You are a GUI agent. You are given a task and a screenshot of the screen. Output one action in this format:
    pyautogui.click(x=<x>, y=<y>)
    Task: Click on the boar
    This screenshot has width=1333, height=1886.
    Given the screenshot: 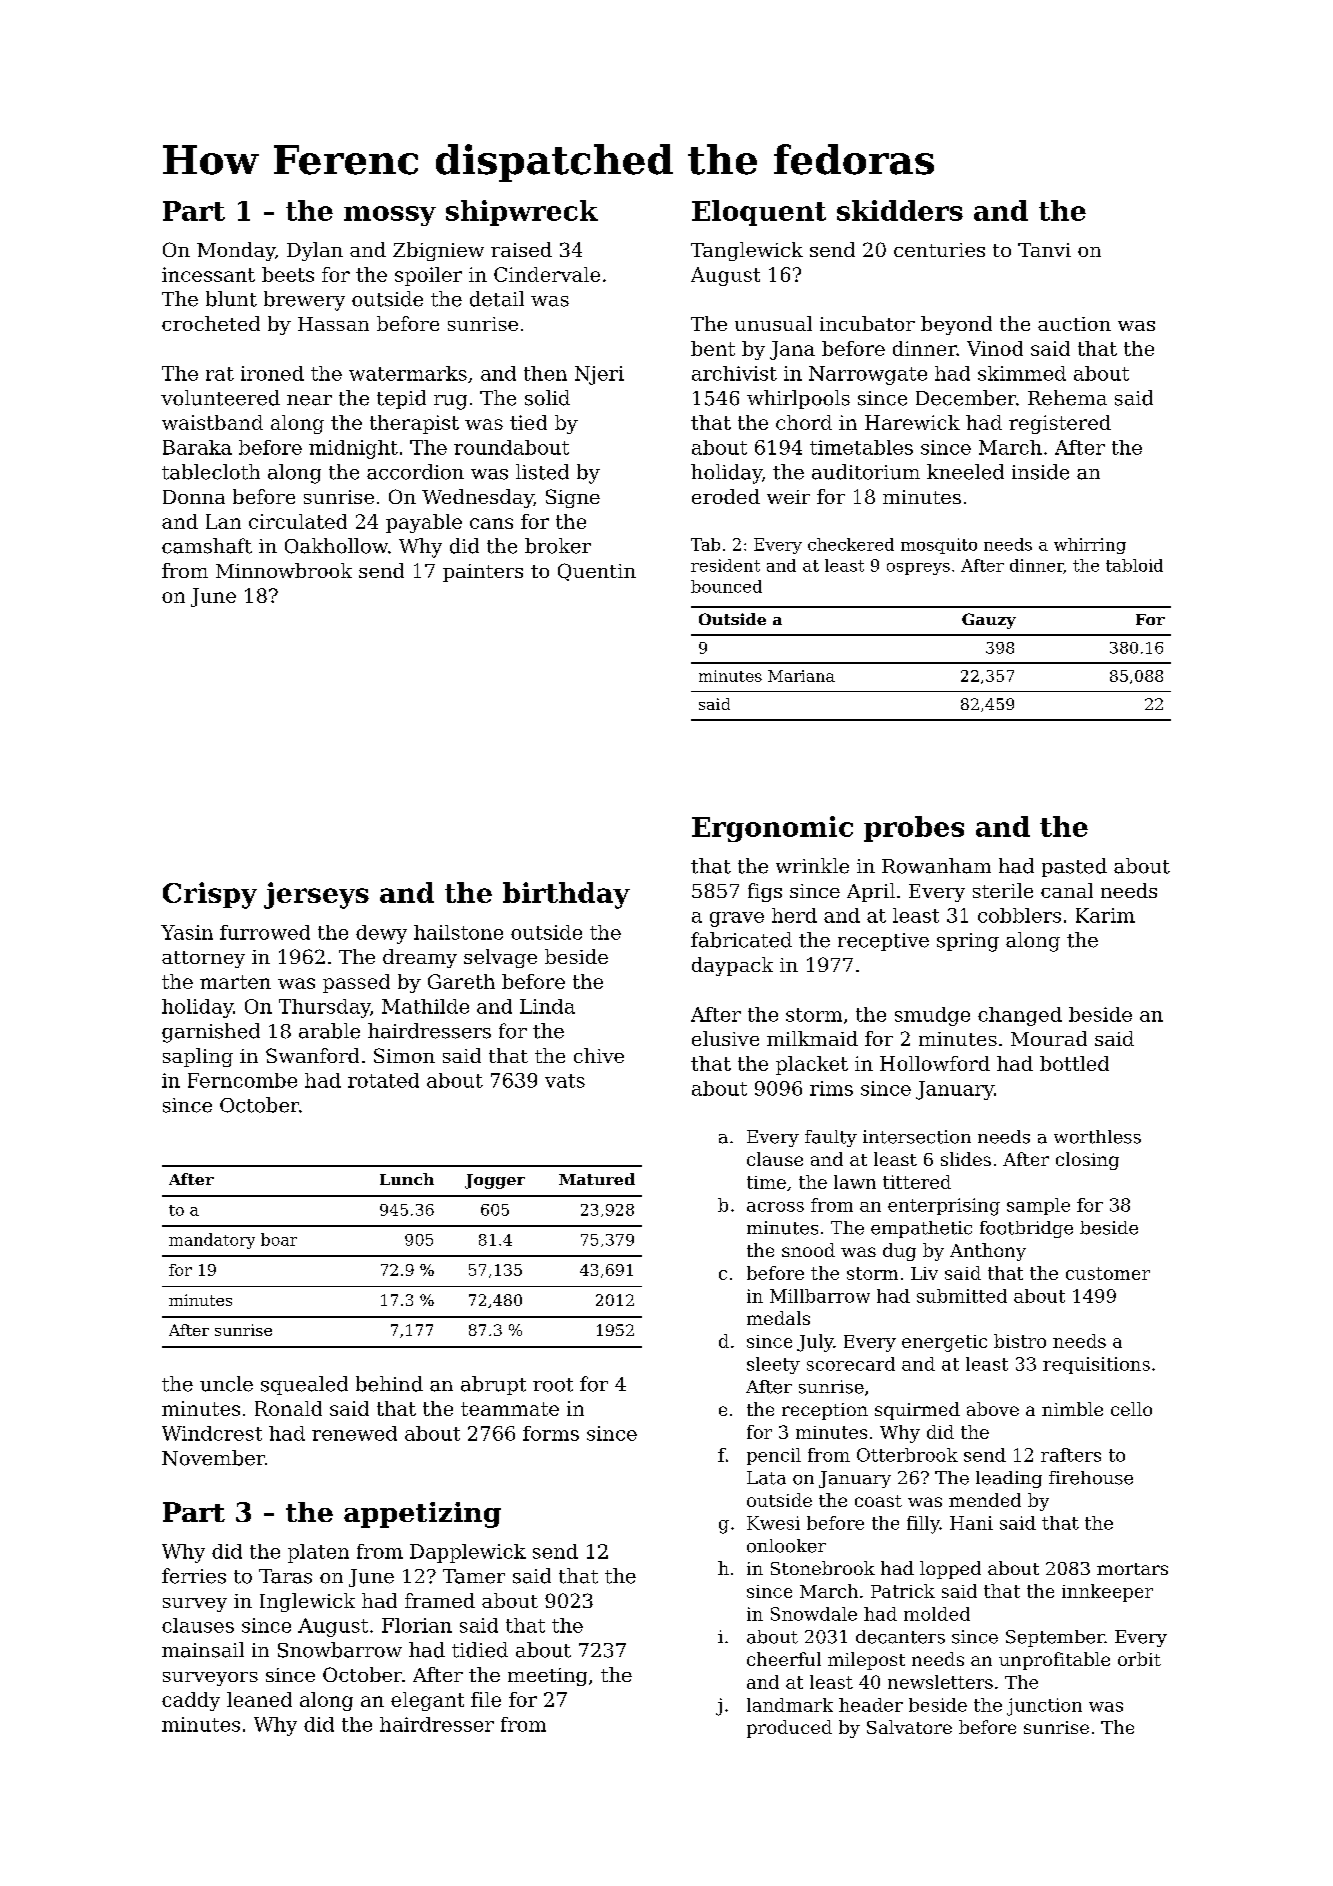 What is the action you would take?
    pyautogui.click(x=279, y=1239)
